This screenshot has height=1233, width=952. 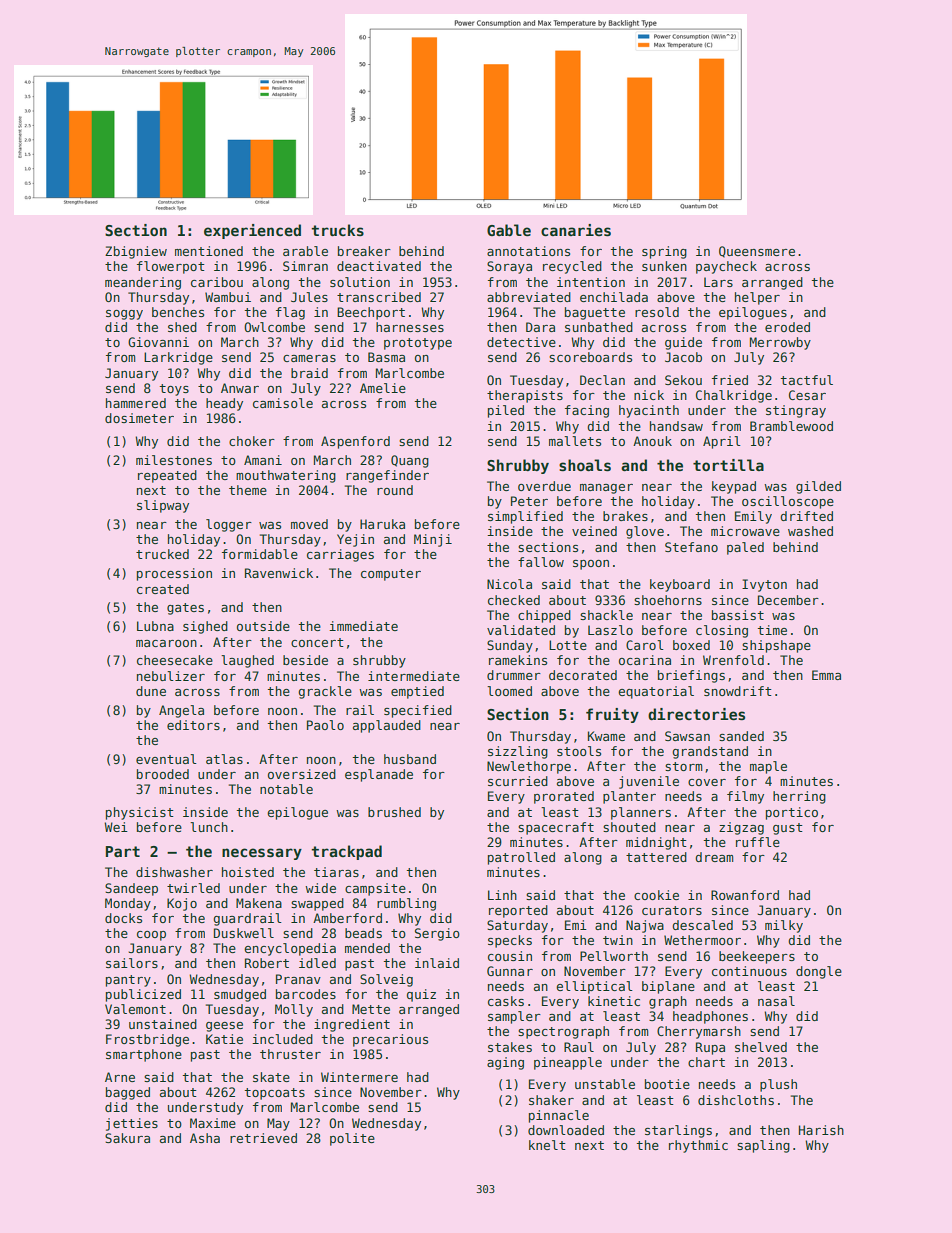 I want to click on Gable, so click(x=509, y=230).
